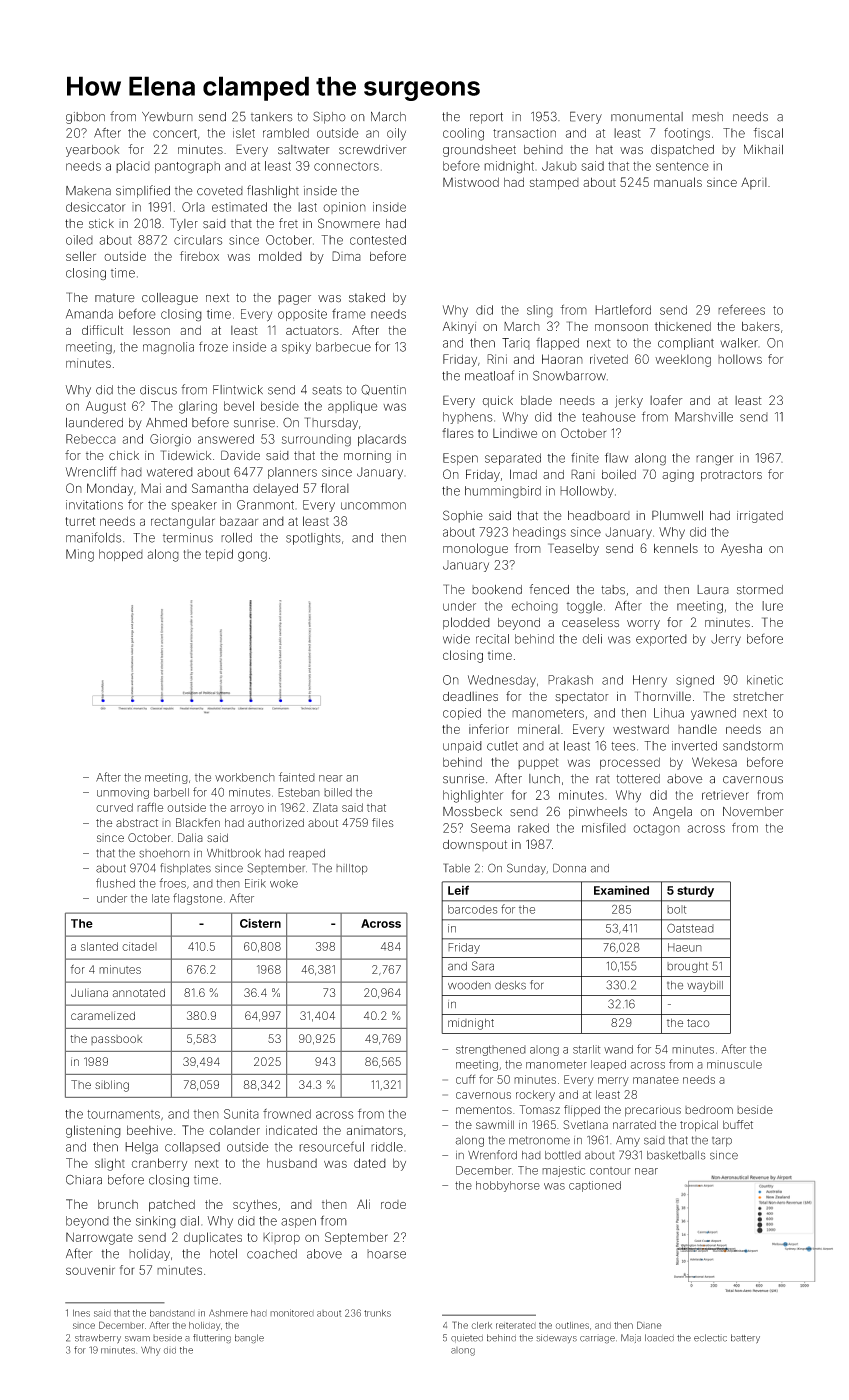  Describe the element at coordinates (137, 1339) in the screenshot. I see `swam` at that location.
